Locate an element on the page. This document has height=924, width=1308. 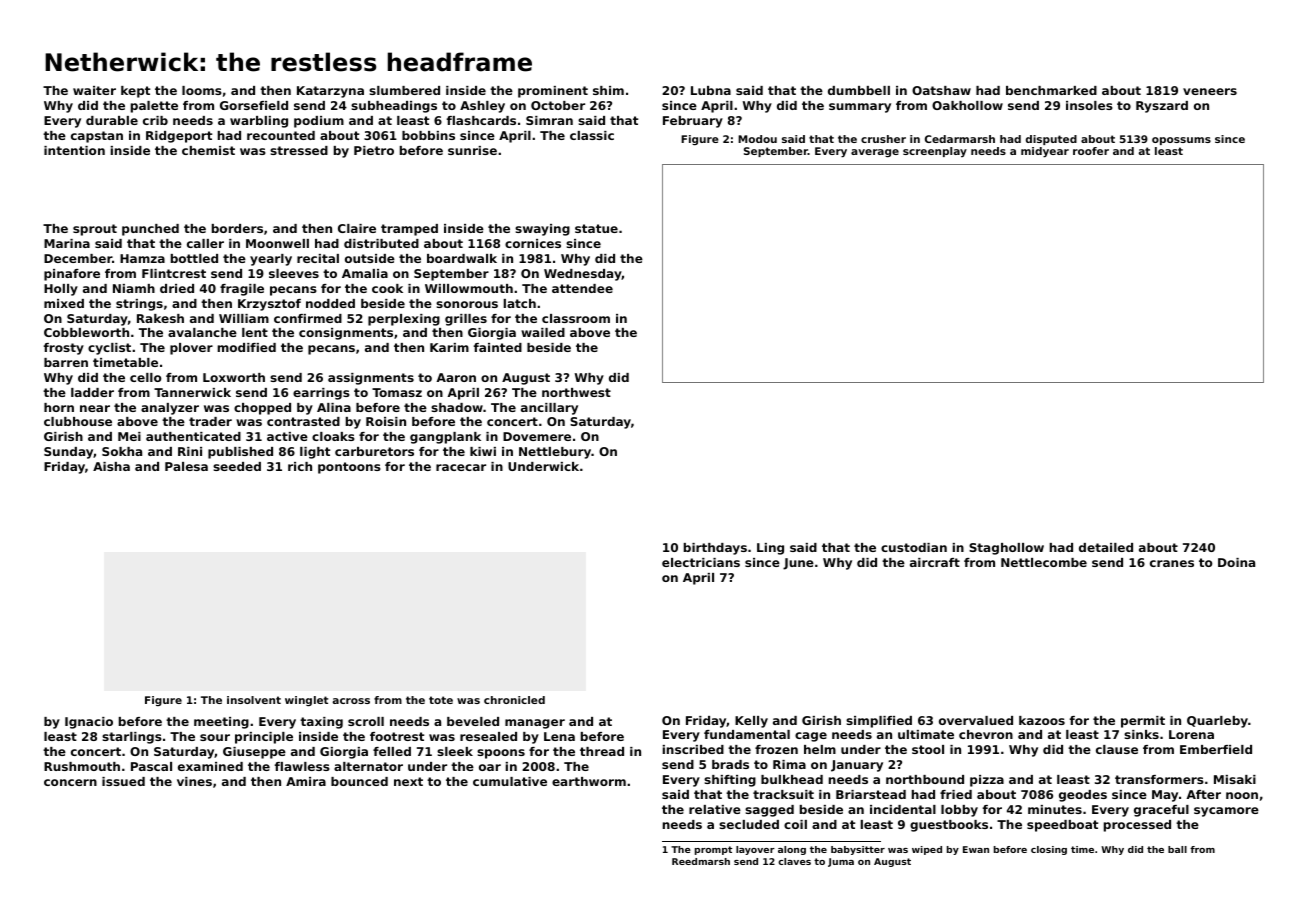
Lubna is located at coordinates (711, 90).
